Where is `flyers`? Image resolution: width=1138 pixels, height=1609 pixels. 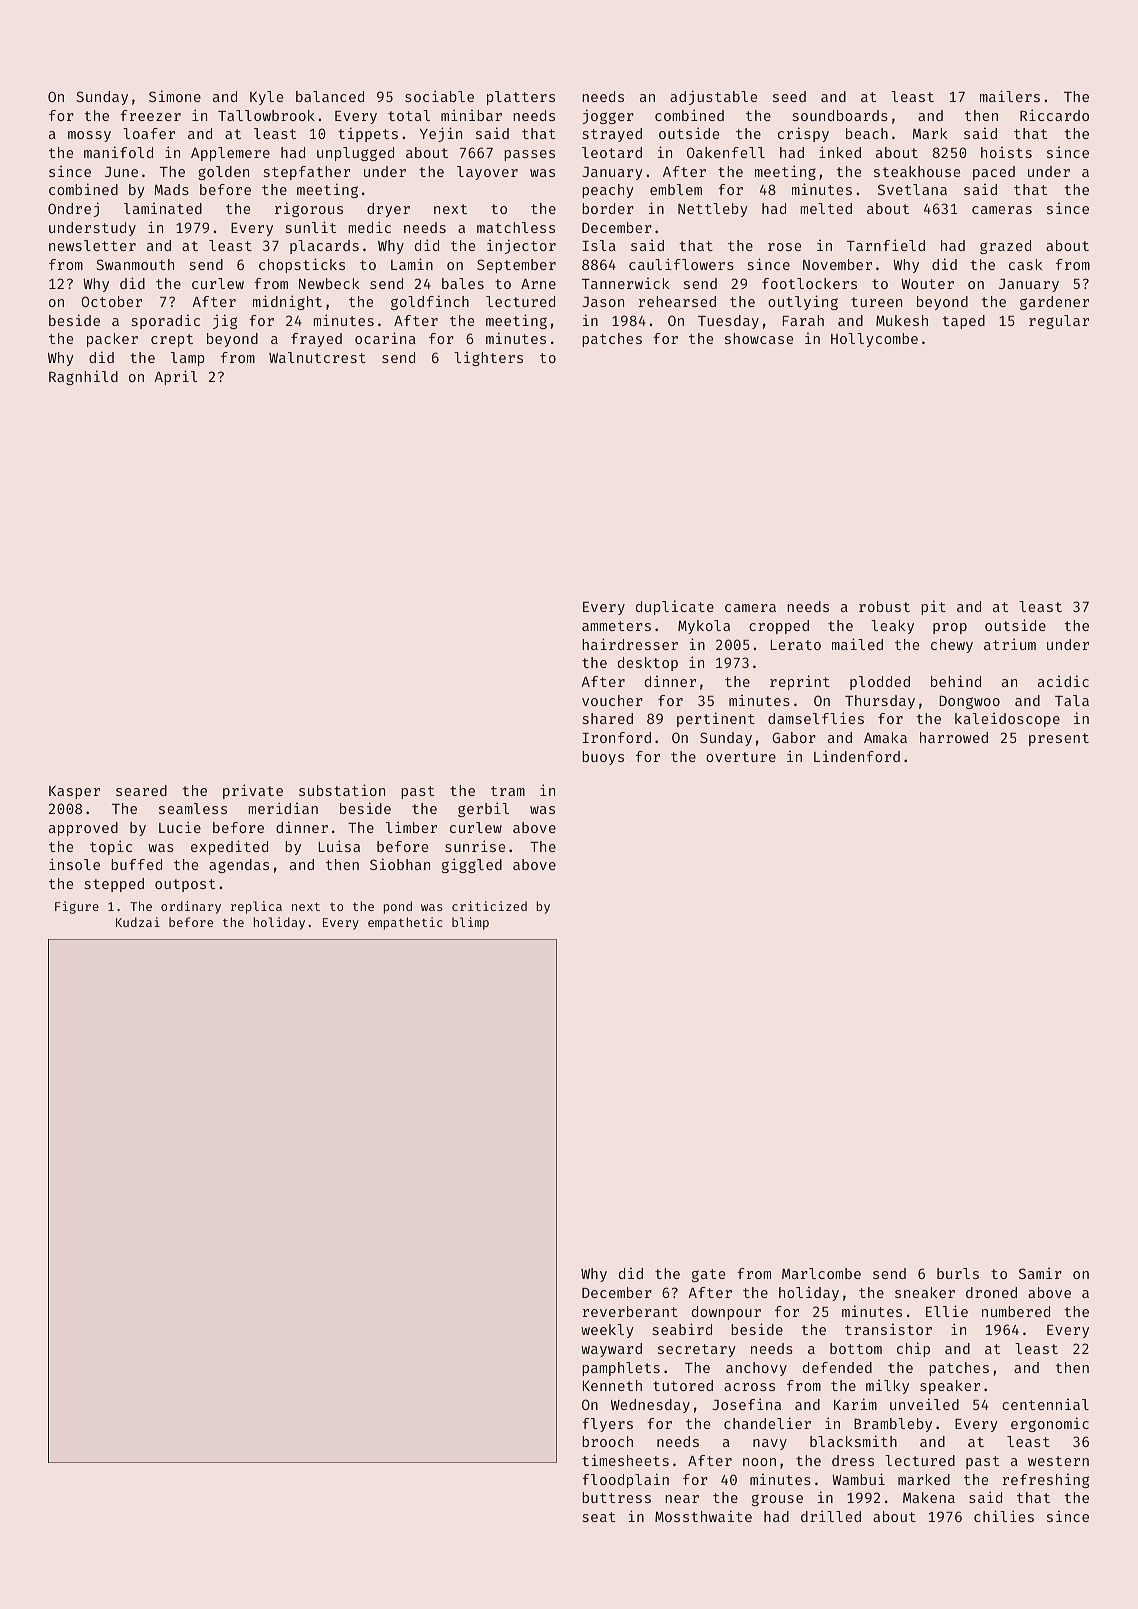 flyers is located at coordinates (607, 1425).
